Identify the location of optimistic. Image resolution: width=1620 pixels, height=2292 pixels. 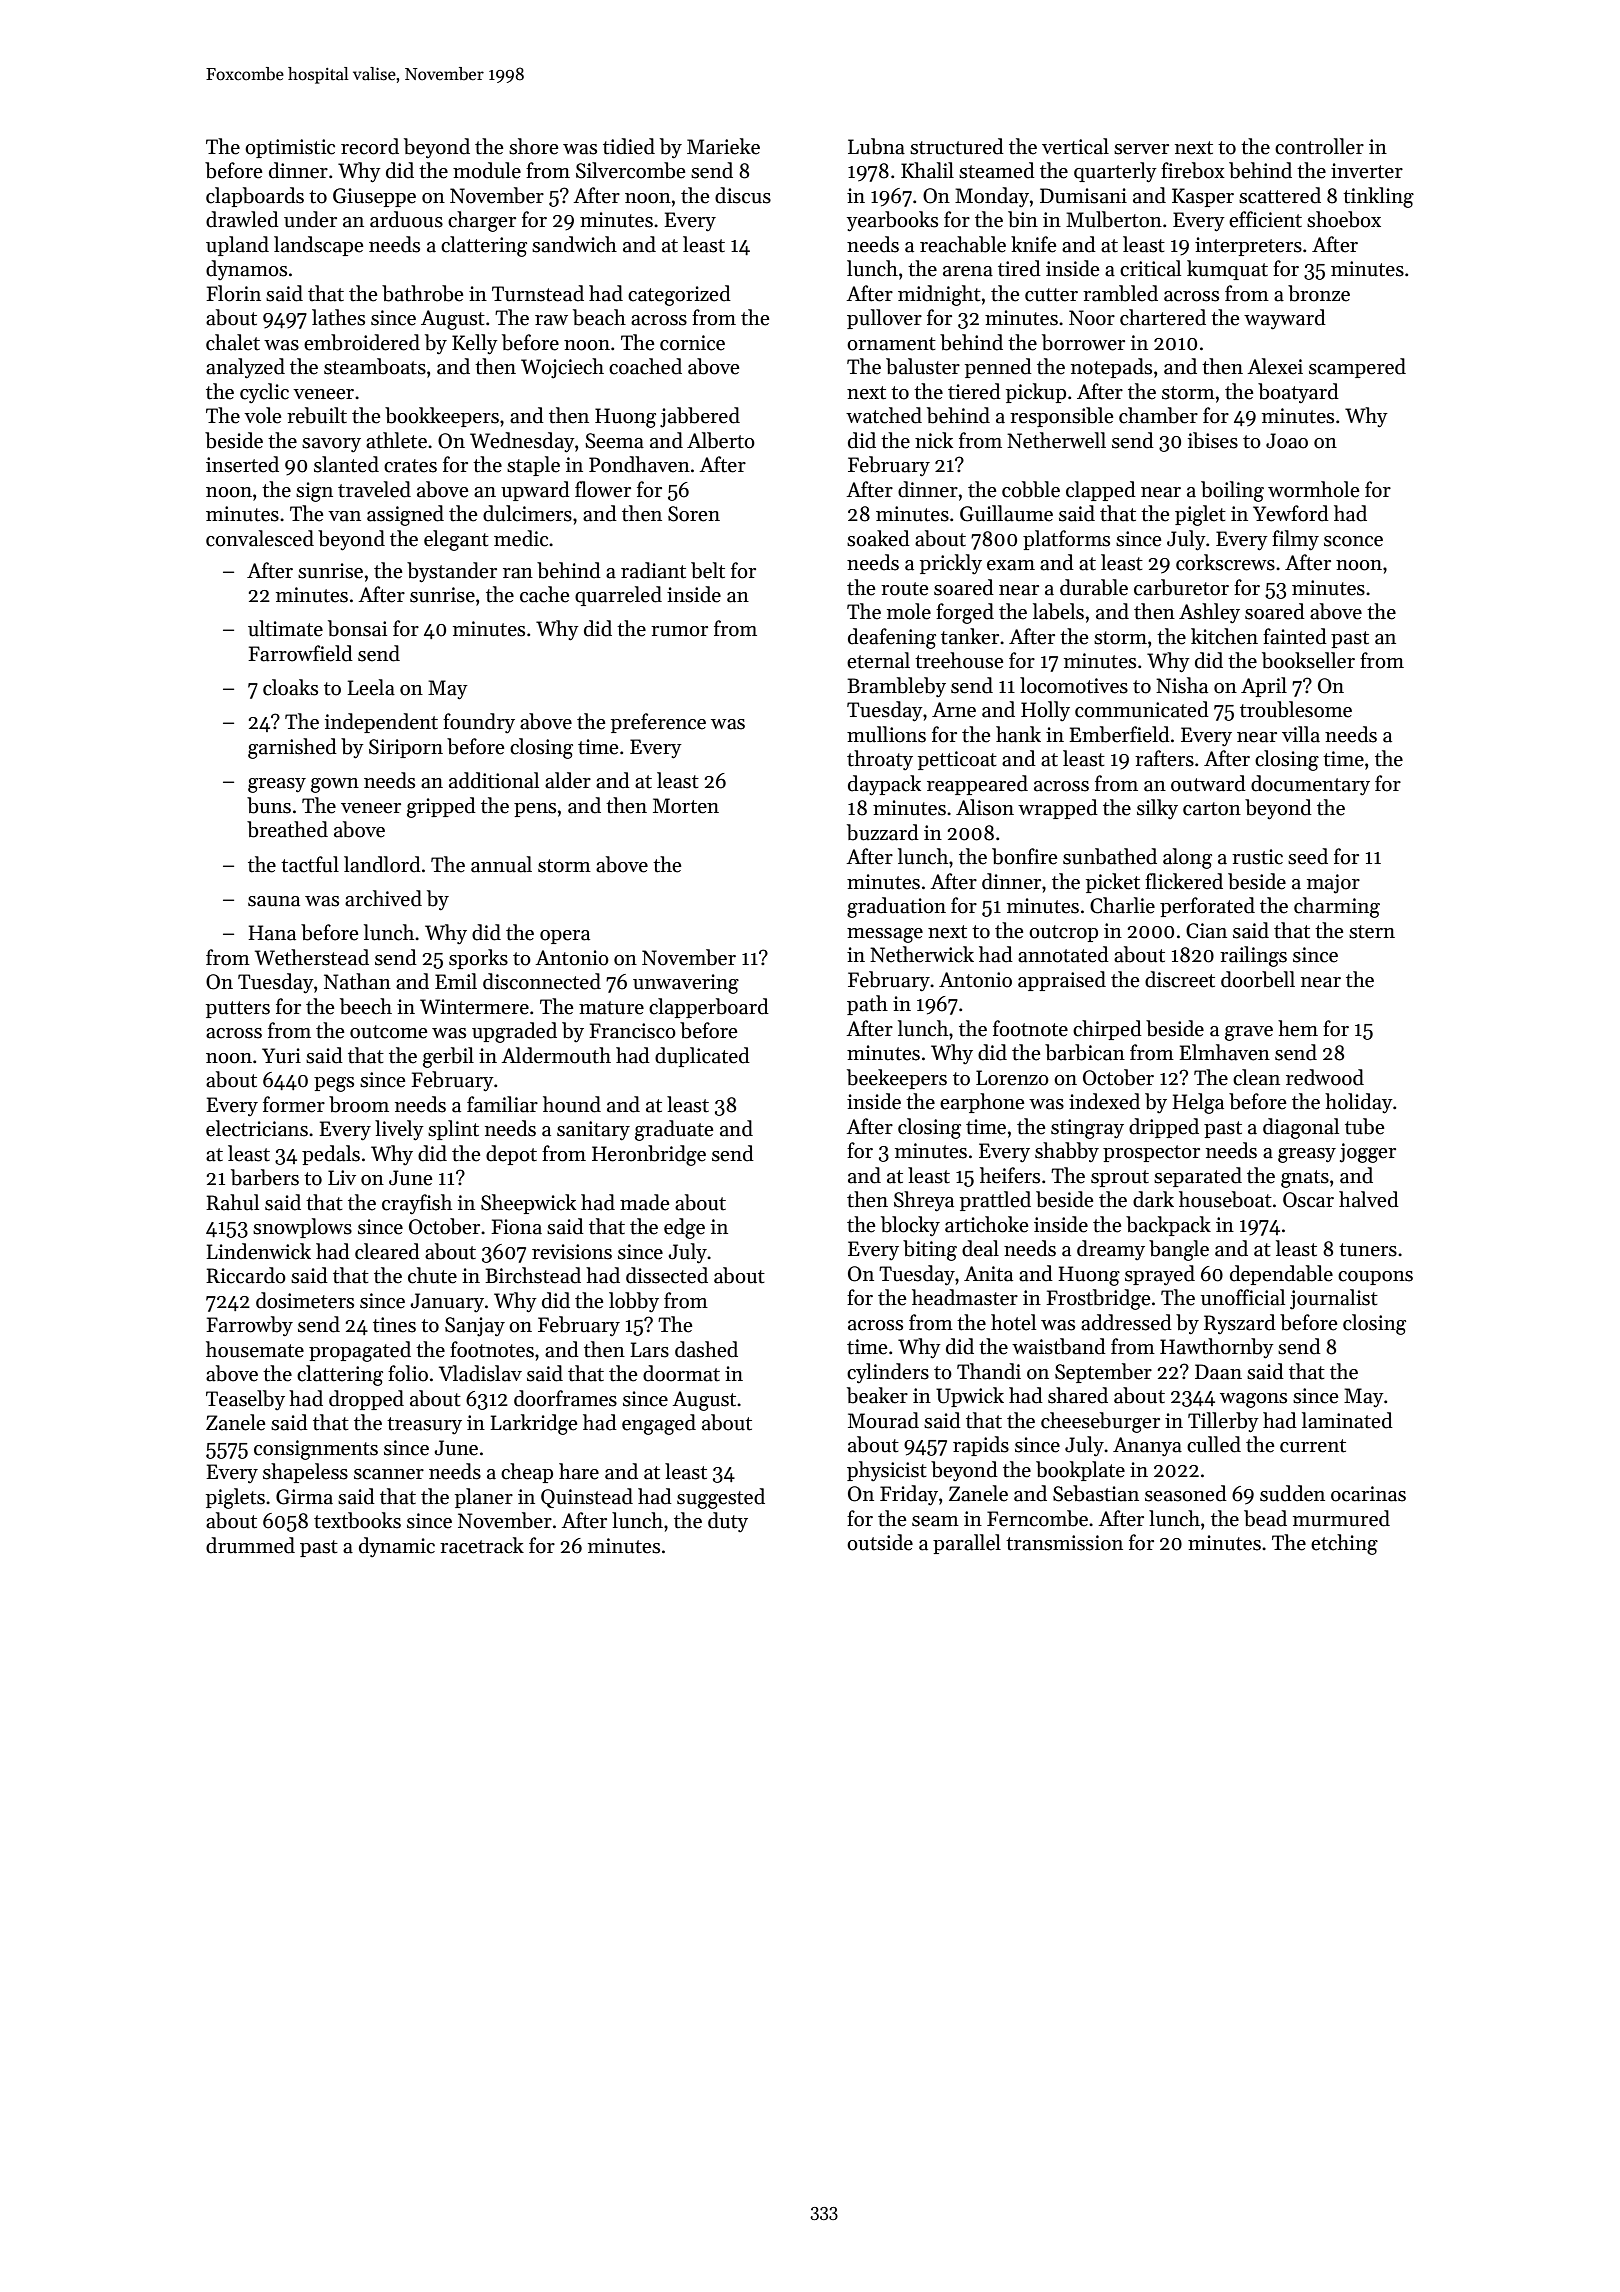
(290, 148).
